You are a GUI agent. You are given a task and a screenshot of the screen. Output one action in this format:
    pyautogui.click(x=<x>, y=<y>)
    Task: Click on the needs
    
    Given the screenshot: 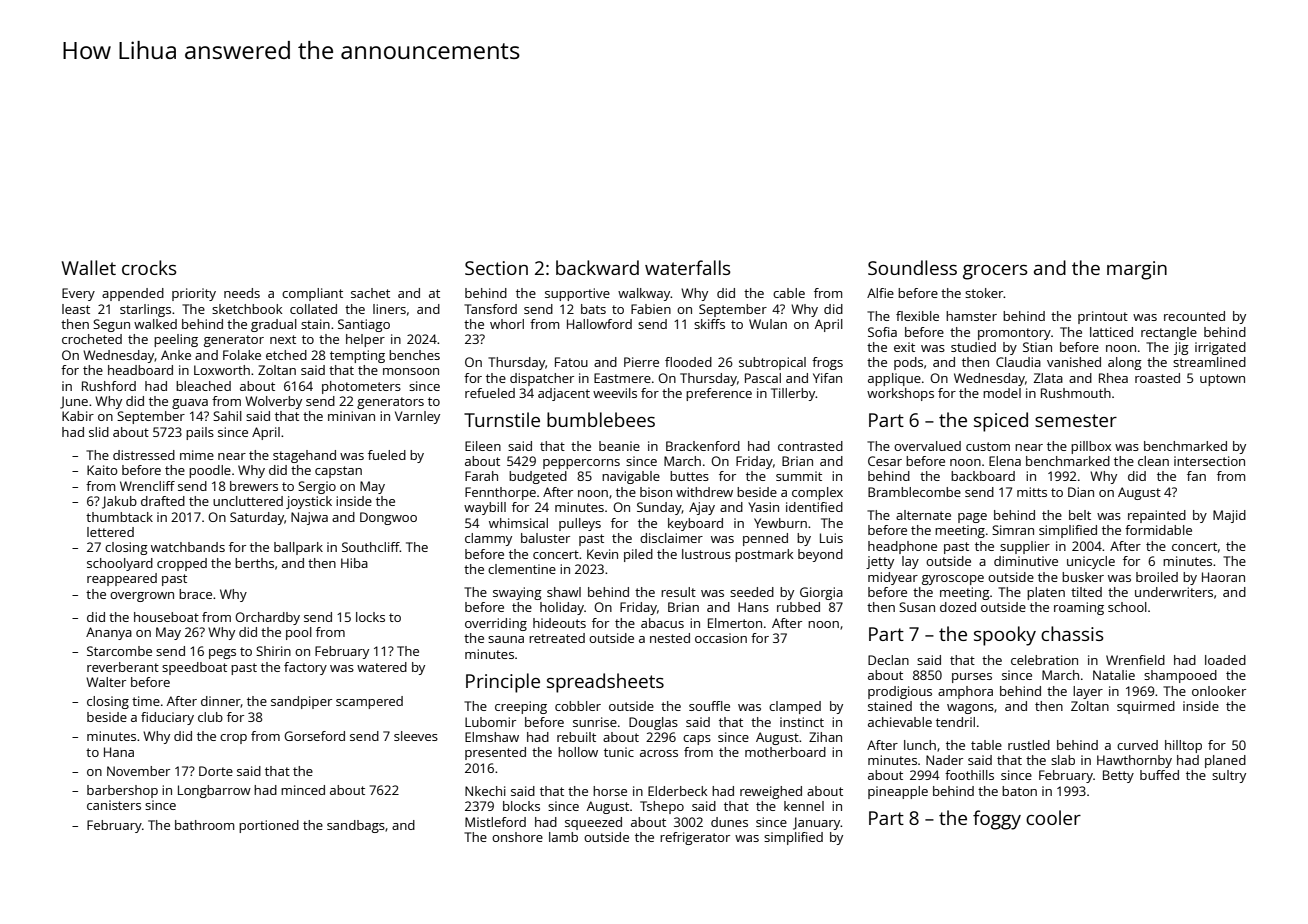 What is the action you would take?
    pyautogui.click(x=242, y=293)
